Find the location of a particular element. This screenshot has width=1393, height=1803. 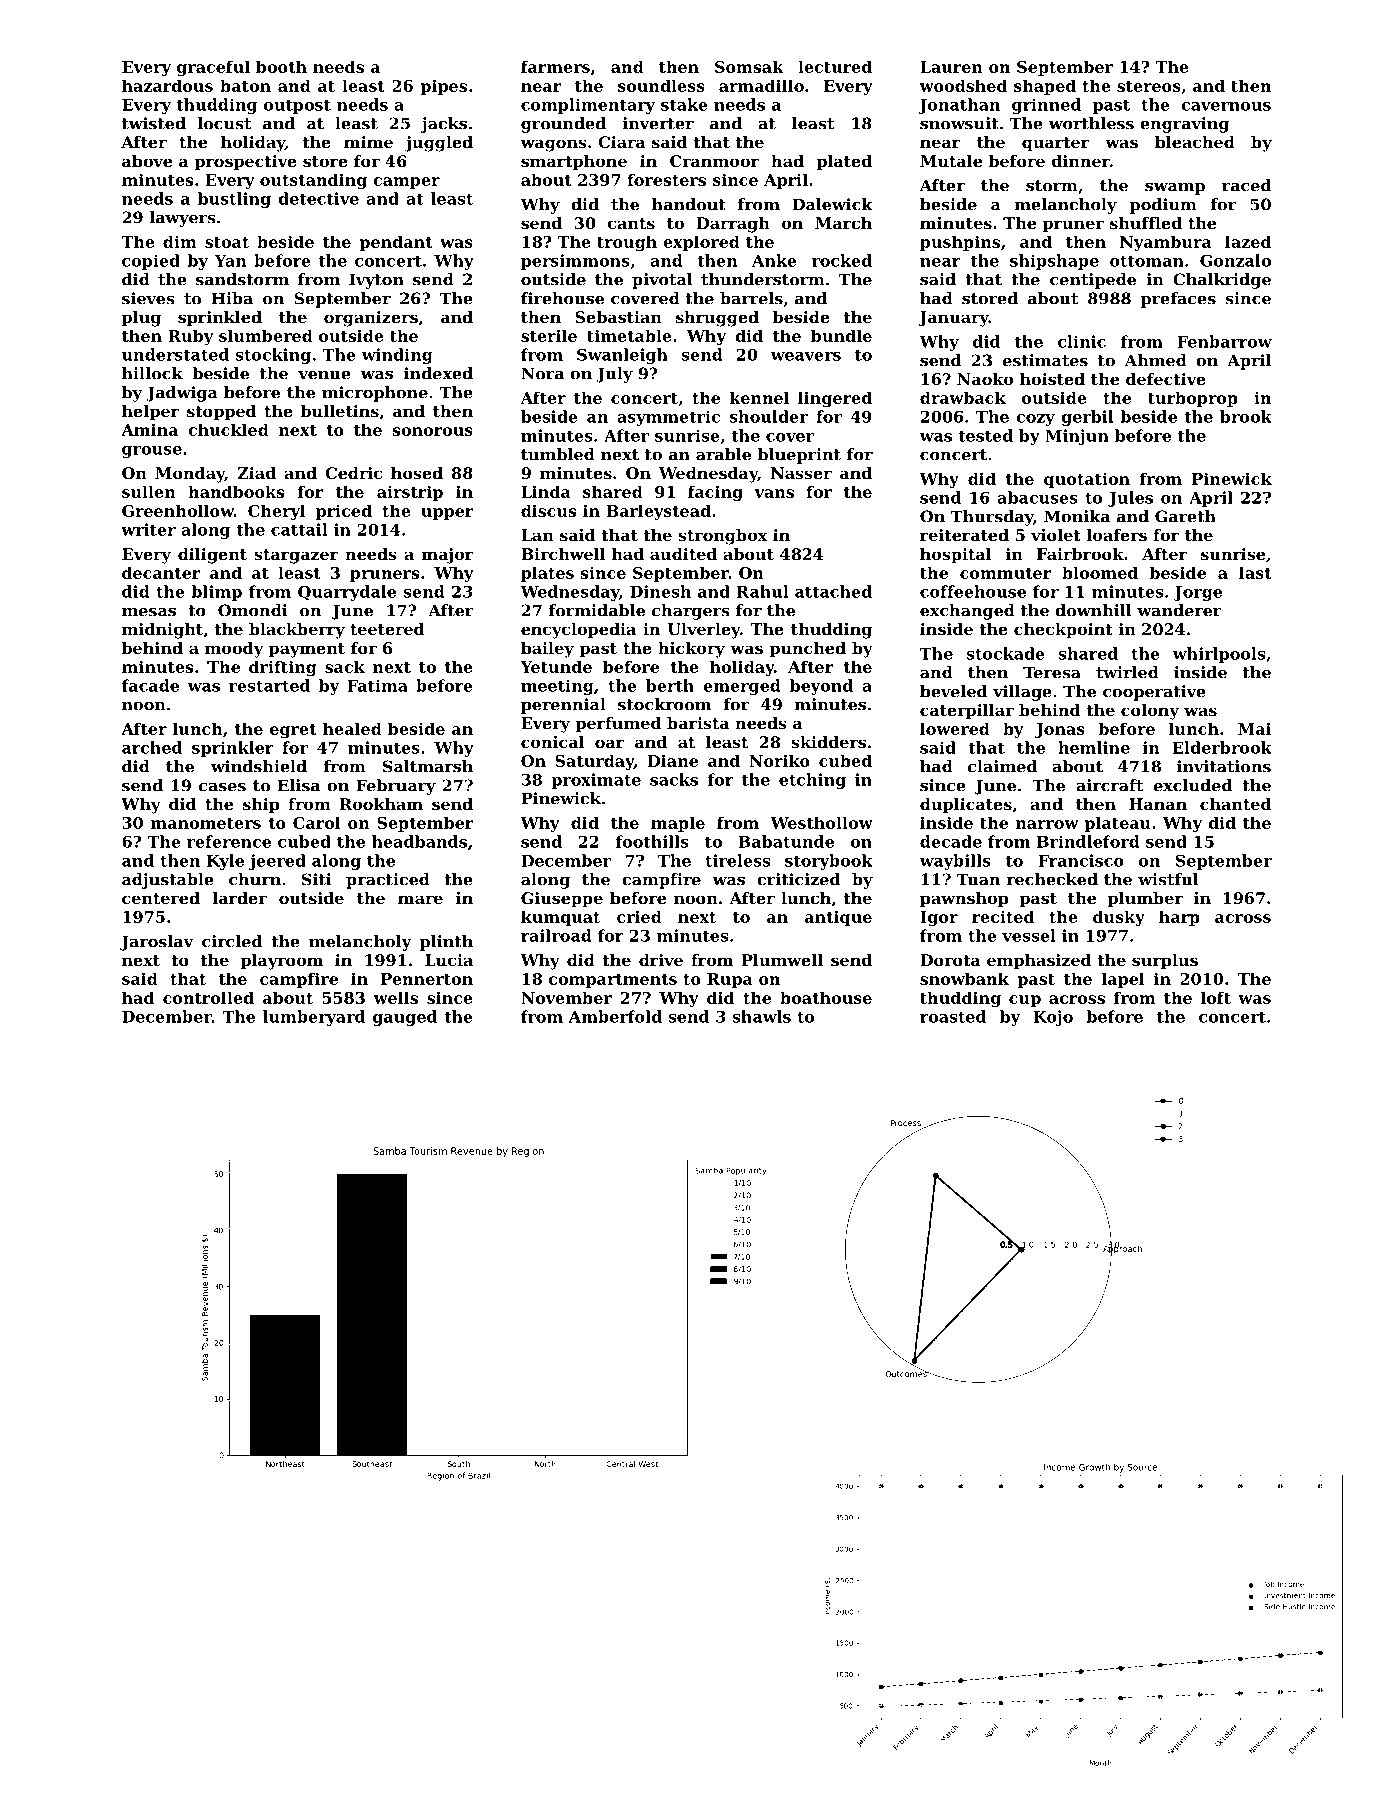

stereos is located at coordinates (1149, 86).
